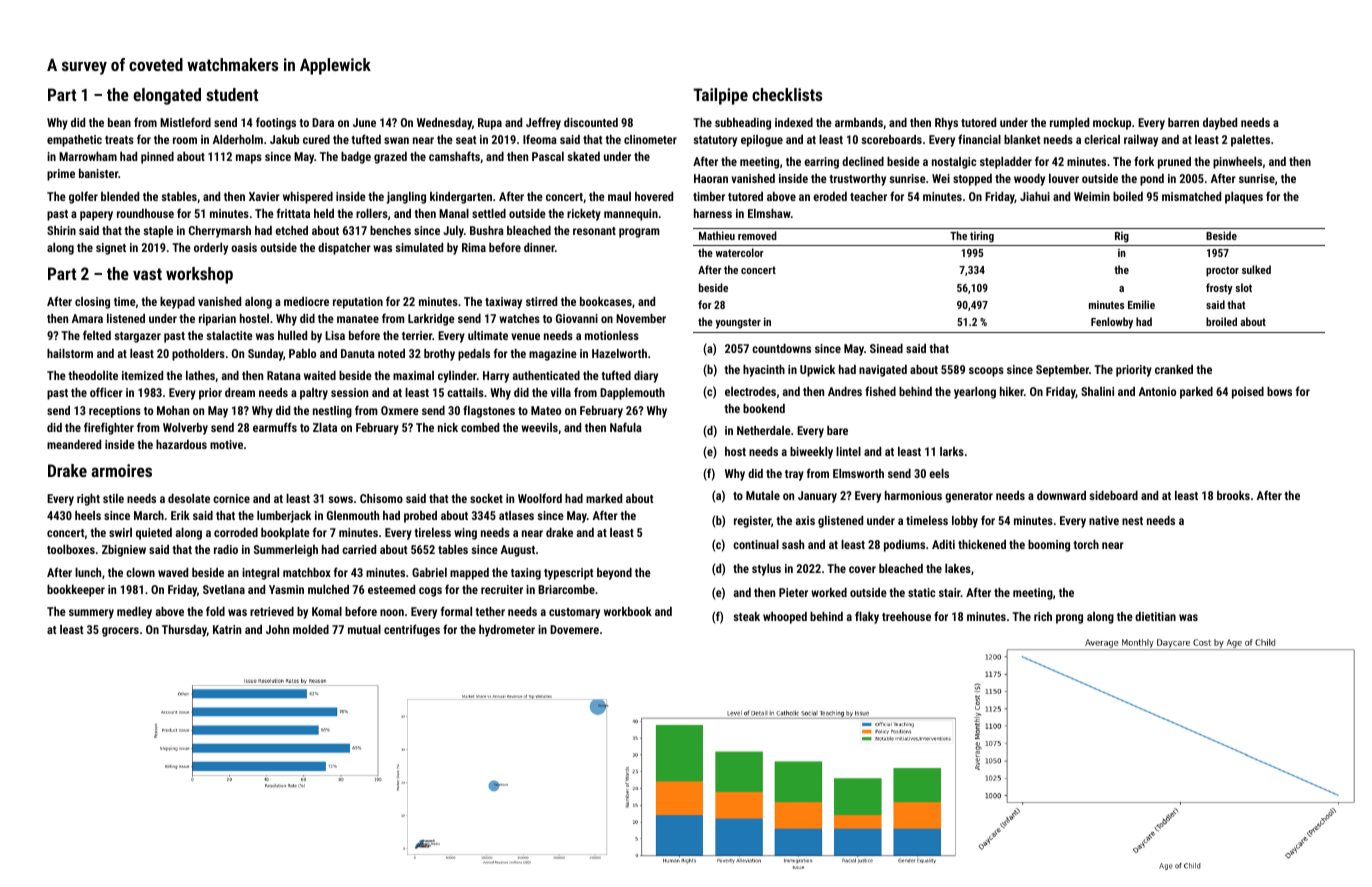  I want to click on torch, so click(1086, 544).
